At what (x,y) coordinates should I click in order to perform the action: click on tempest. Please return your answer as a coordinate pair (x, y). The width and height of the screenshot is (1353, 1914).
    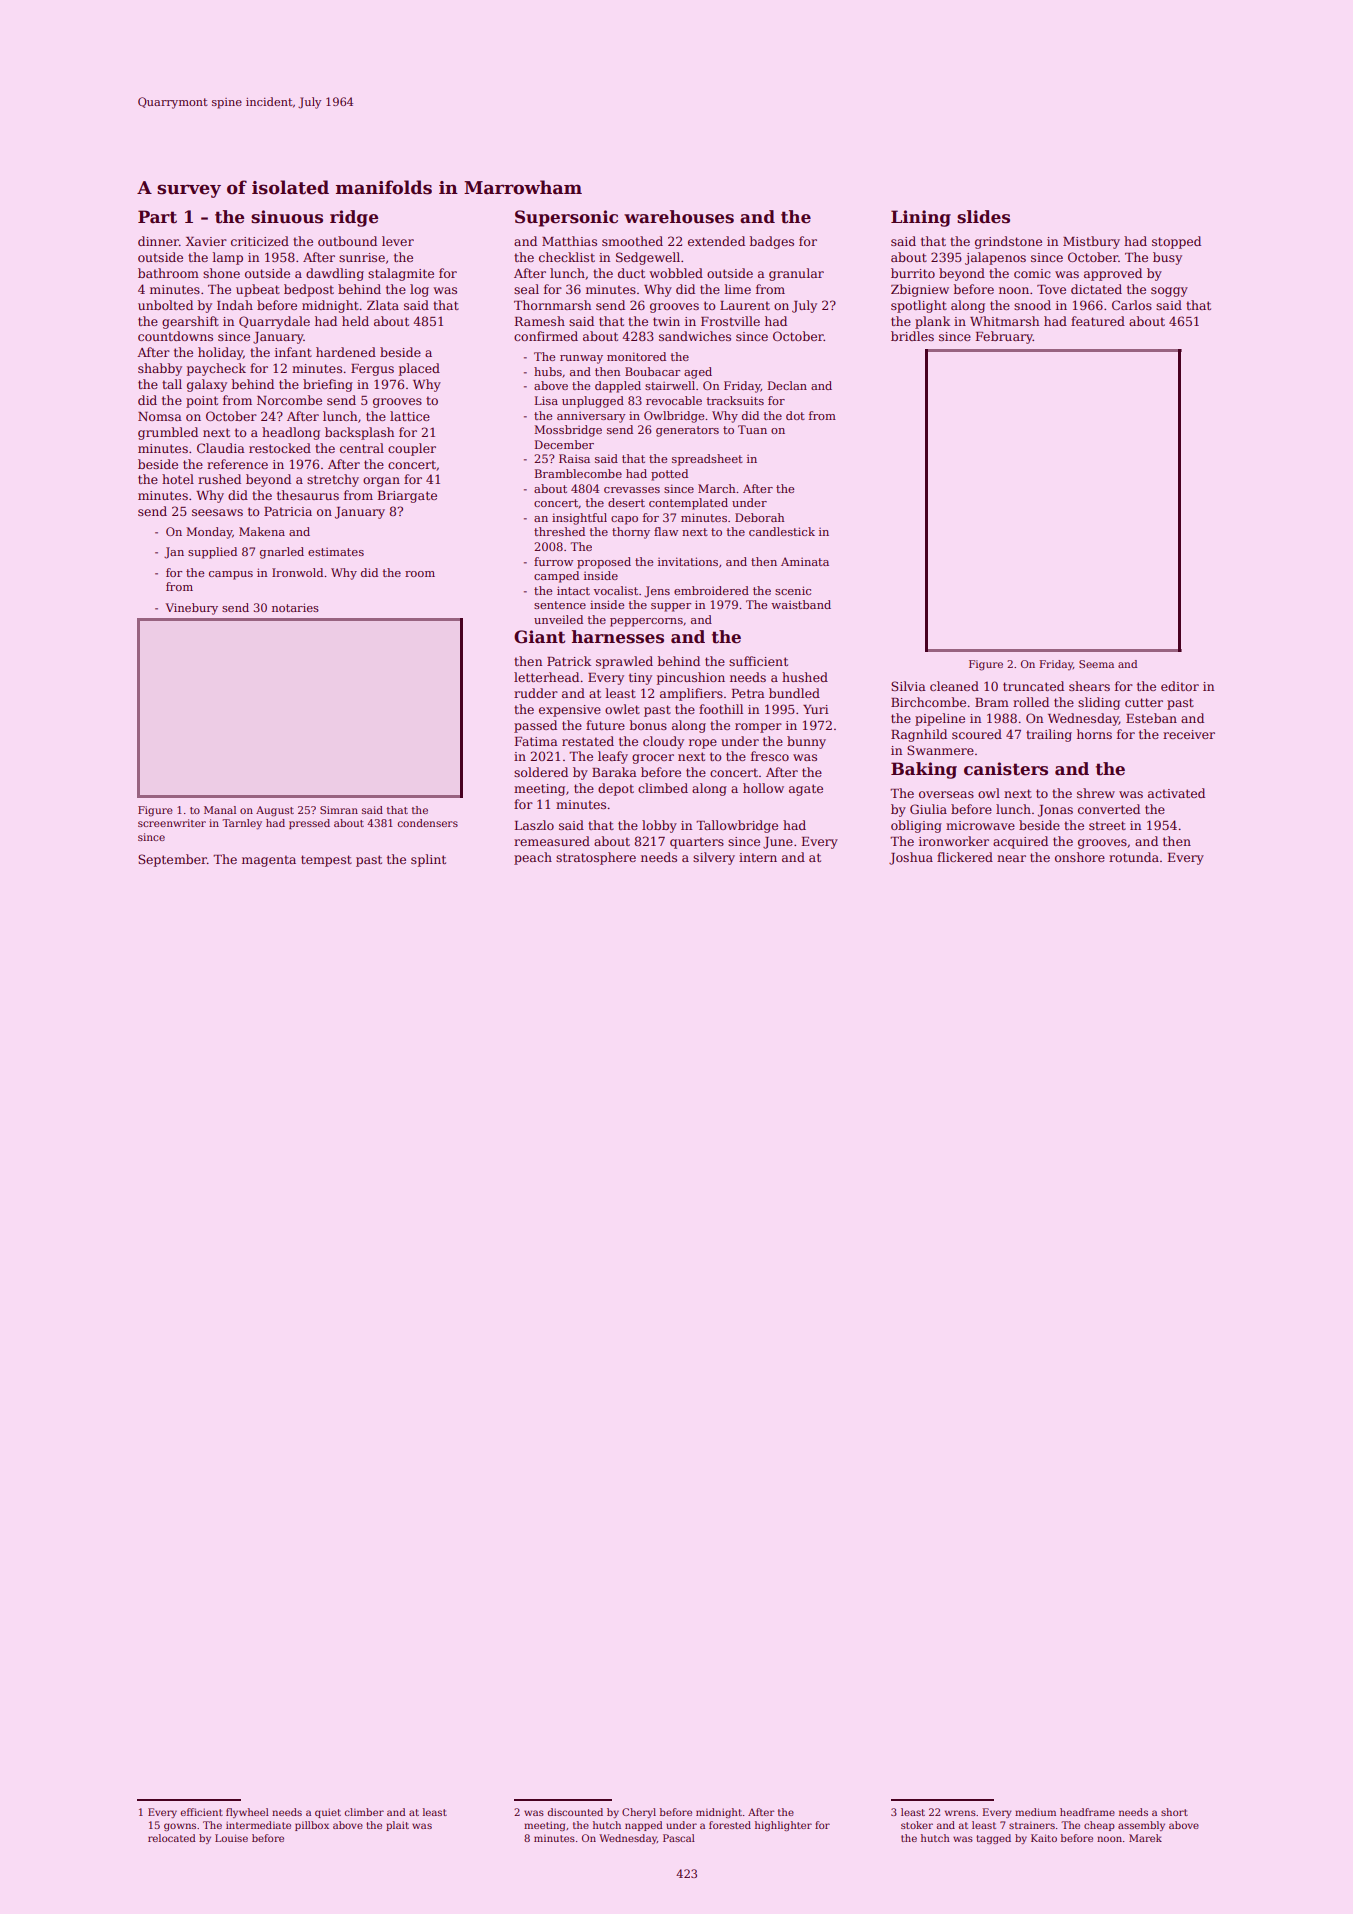
    Looking at the image, I should click on (326, 861).
